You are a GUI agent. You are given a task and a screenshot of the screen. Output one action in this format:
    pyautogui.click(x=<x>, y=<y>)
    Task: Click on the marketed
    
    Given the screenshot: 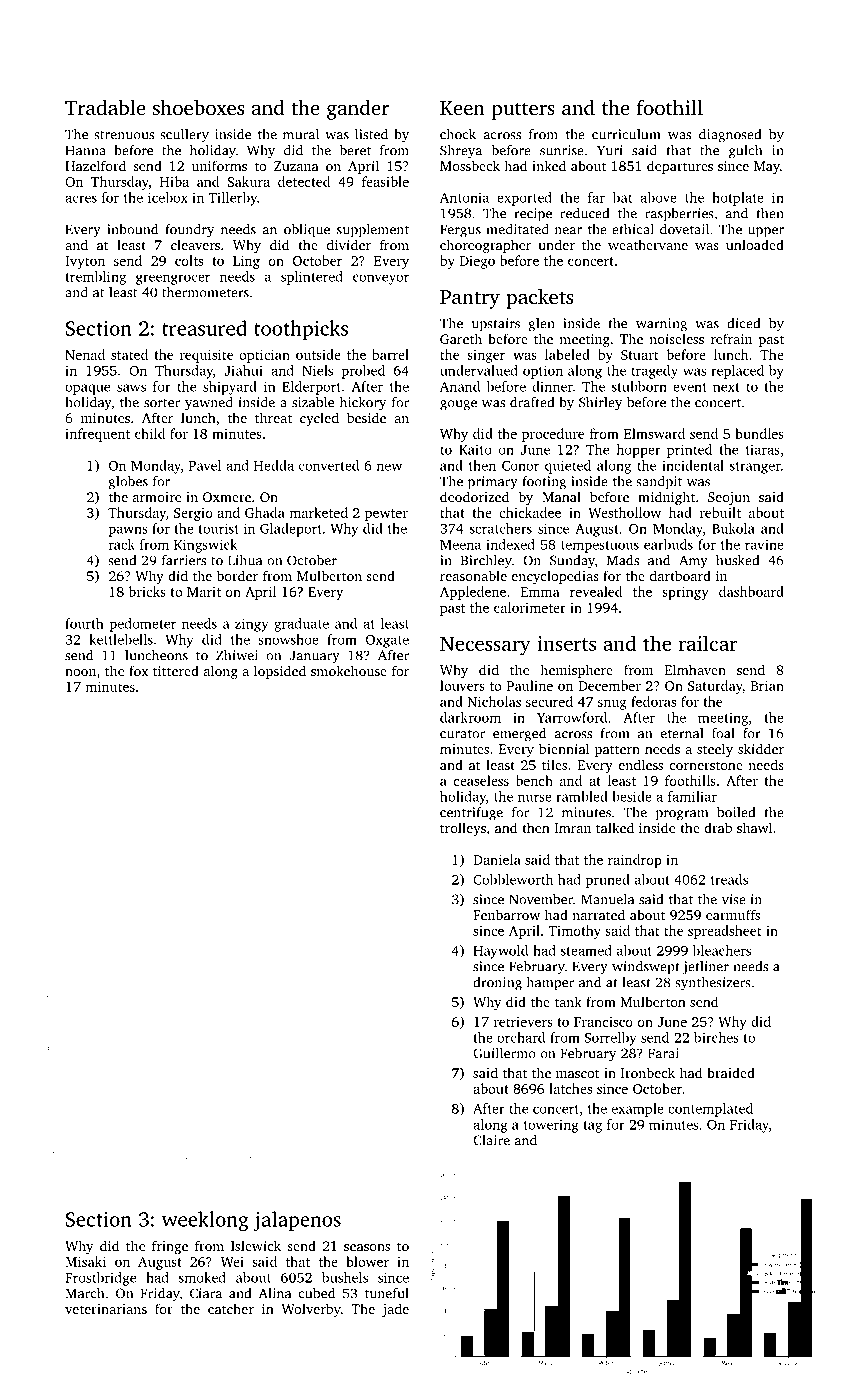 What is the action you would take?
    pyautogui.click(x=318, y=512)
